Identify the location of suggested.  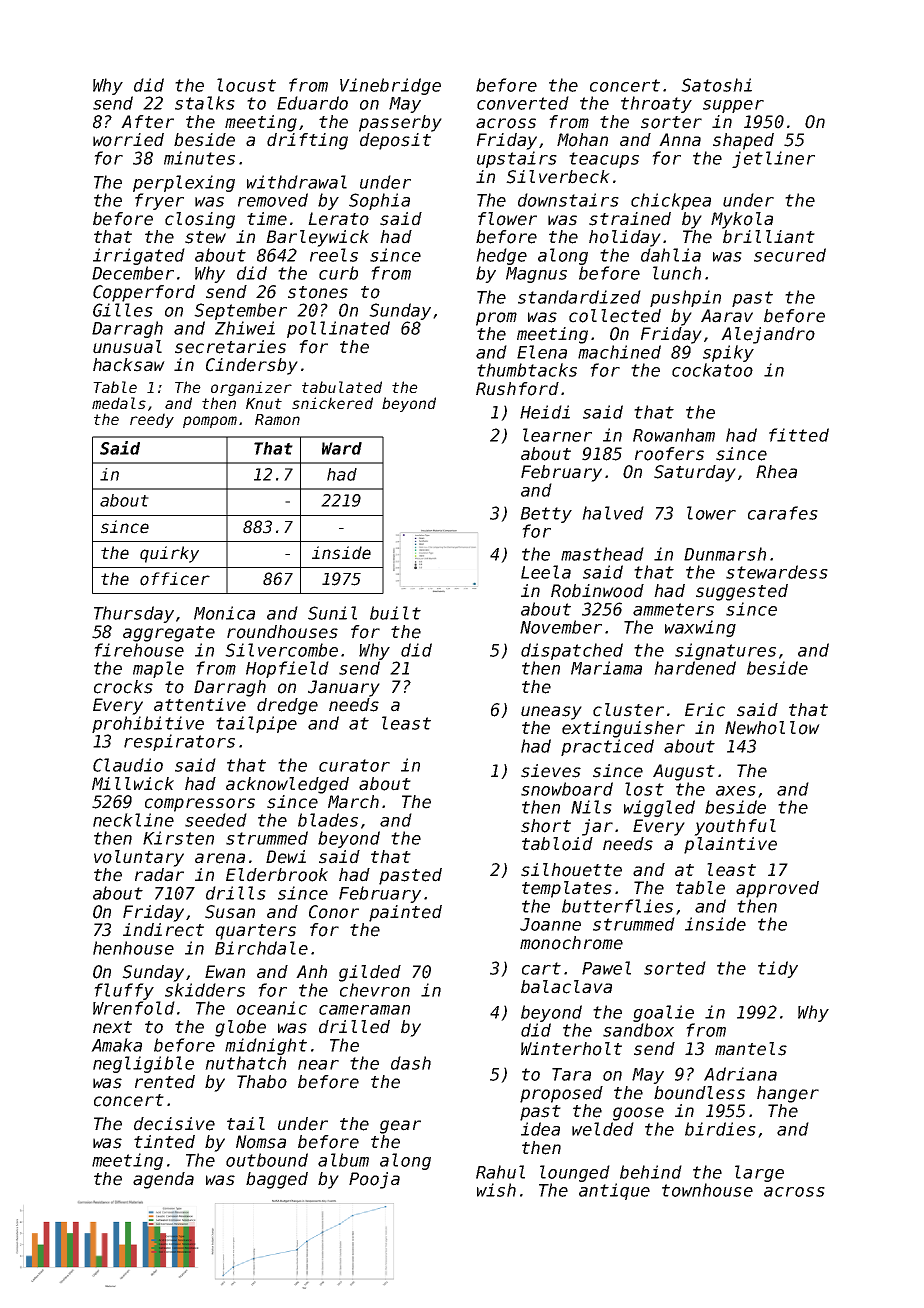
(742, 592).
